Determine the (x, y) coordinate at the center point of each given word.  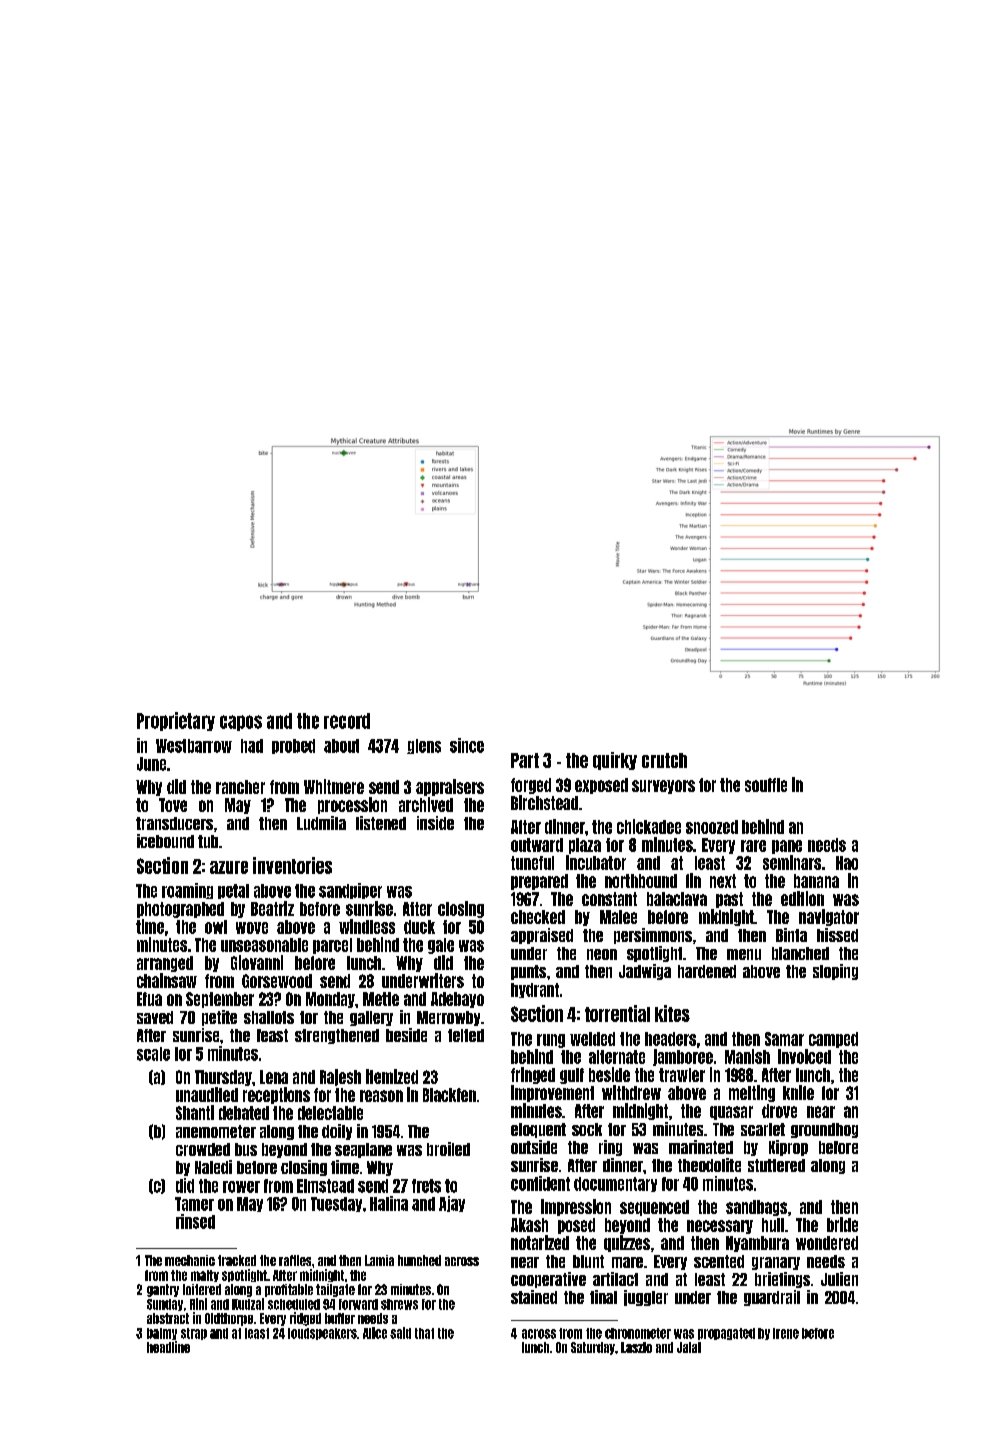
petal (233, 891)
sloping (835, 972)
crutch (664, 760)
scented (719, 1261)
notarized (540, 1242)
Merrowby (448, 1018)
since (467, 745)
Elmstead (325, 1186)
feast (272, 1035)
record (347, 721)
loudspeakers (322, 1334)
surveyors (663, 787)
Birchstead (544, 802)
